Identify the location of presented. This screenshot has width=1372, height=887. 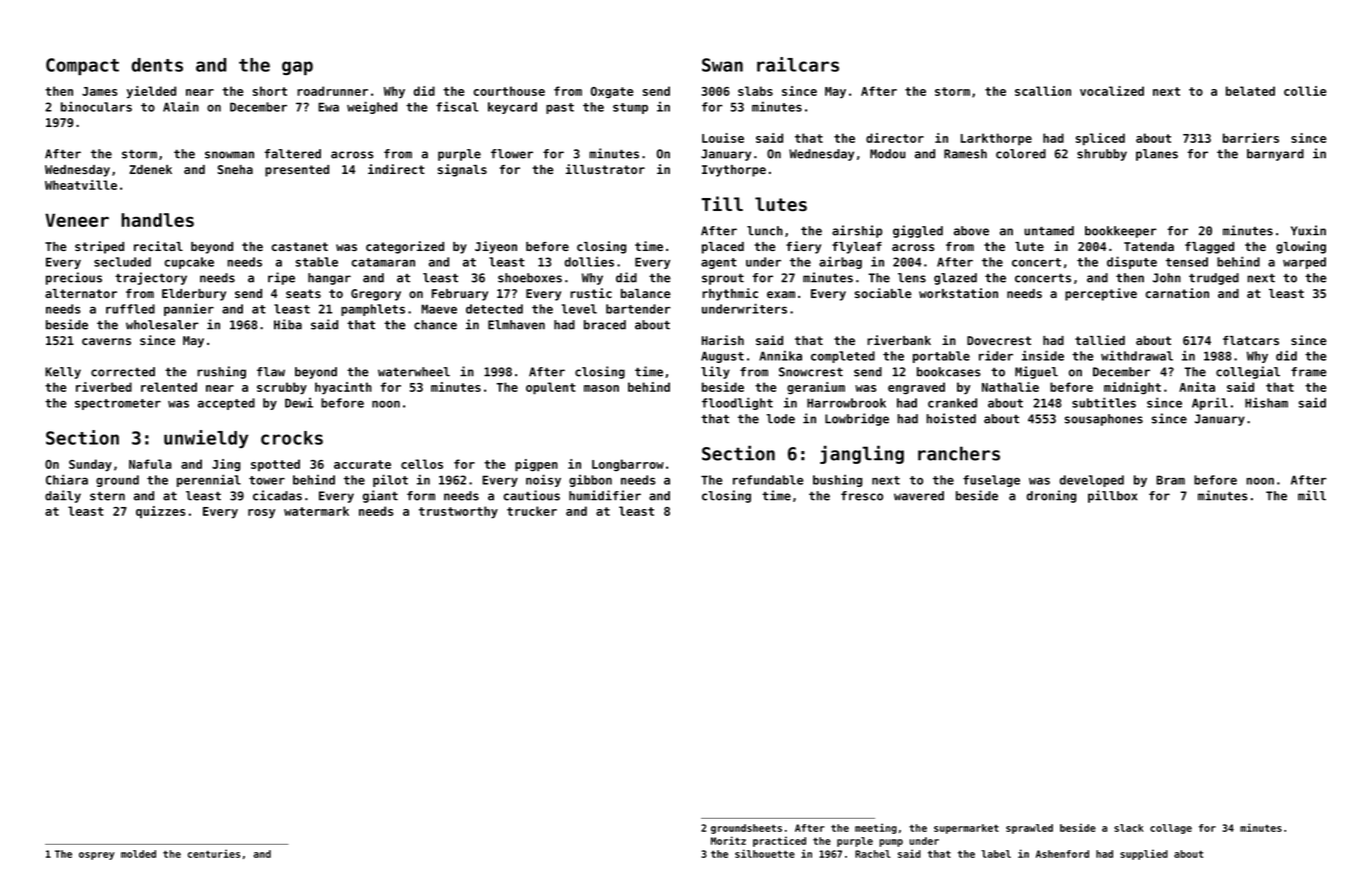
(297, 171).
